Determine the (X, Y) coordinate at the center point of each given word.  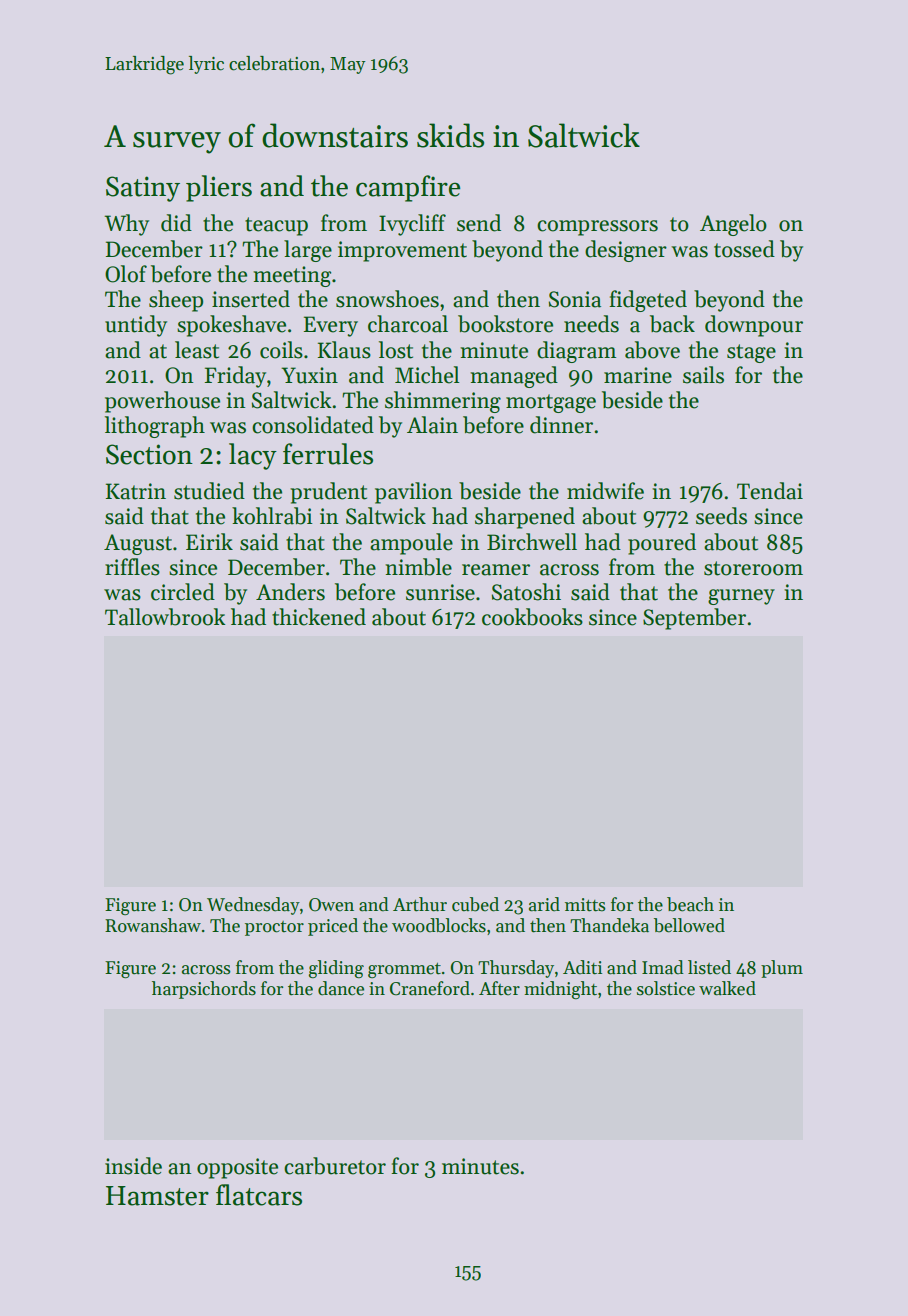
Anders (290, 592)
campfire (408, 188)
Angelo (733, 225)
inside (133, 1166)
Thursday (516, 969)
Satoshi (526, 592)
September (694, 619)
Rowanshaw (153, 925)
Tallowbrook (165, 617)
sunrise (440, 592)
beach (690, 904)
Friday (235, 377)
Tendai (770, 491)
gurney (741, 597)
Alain (432, 425)
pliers (219, 188)
